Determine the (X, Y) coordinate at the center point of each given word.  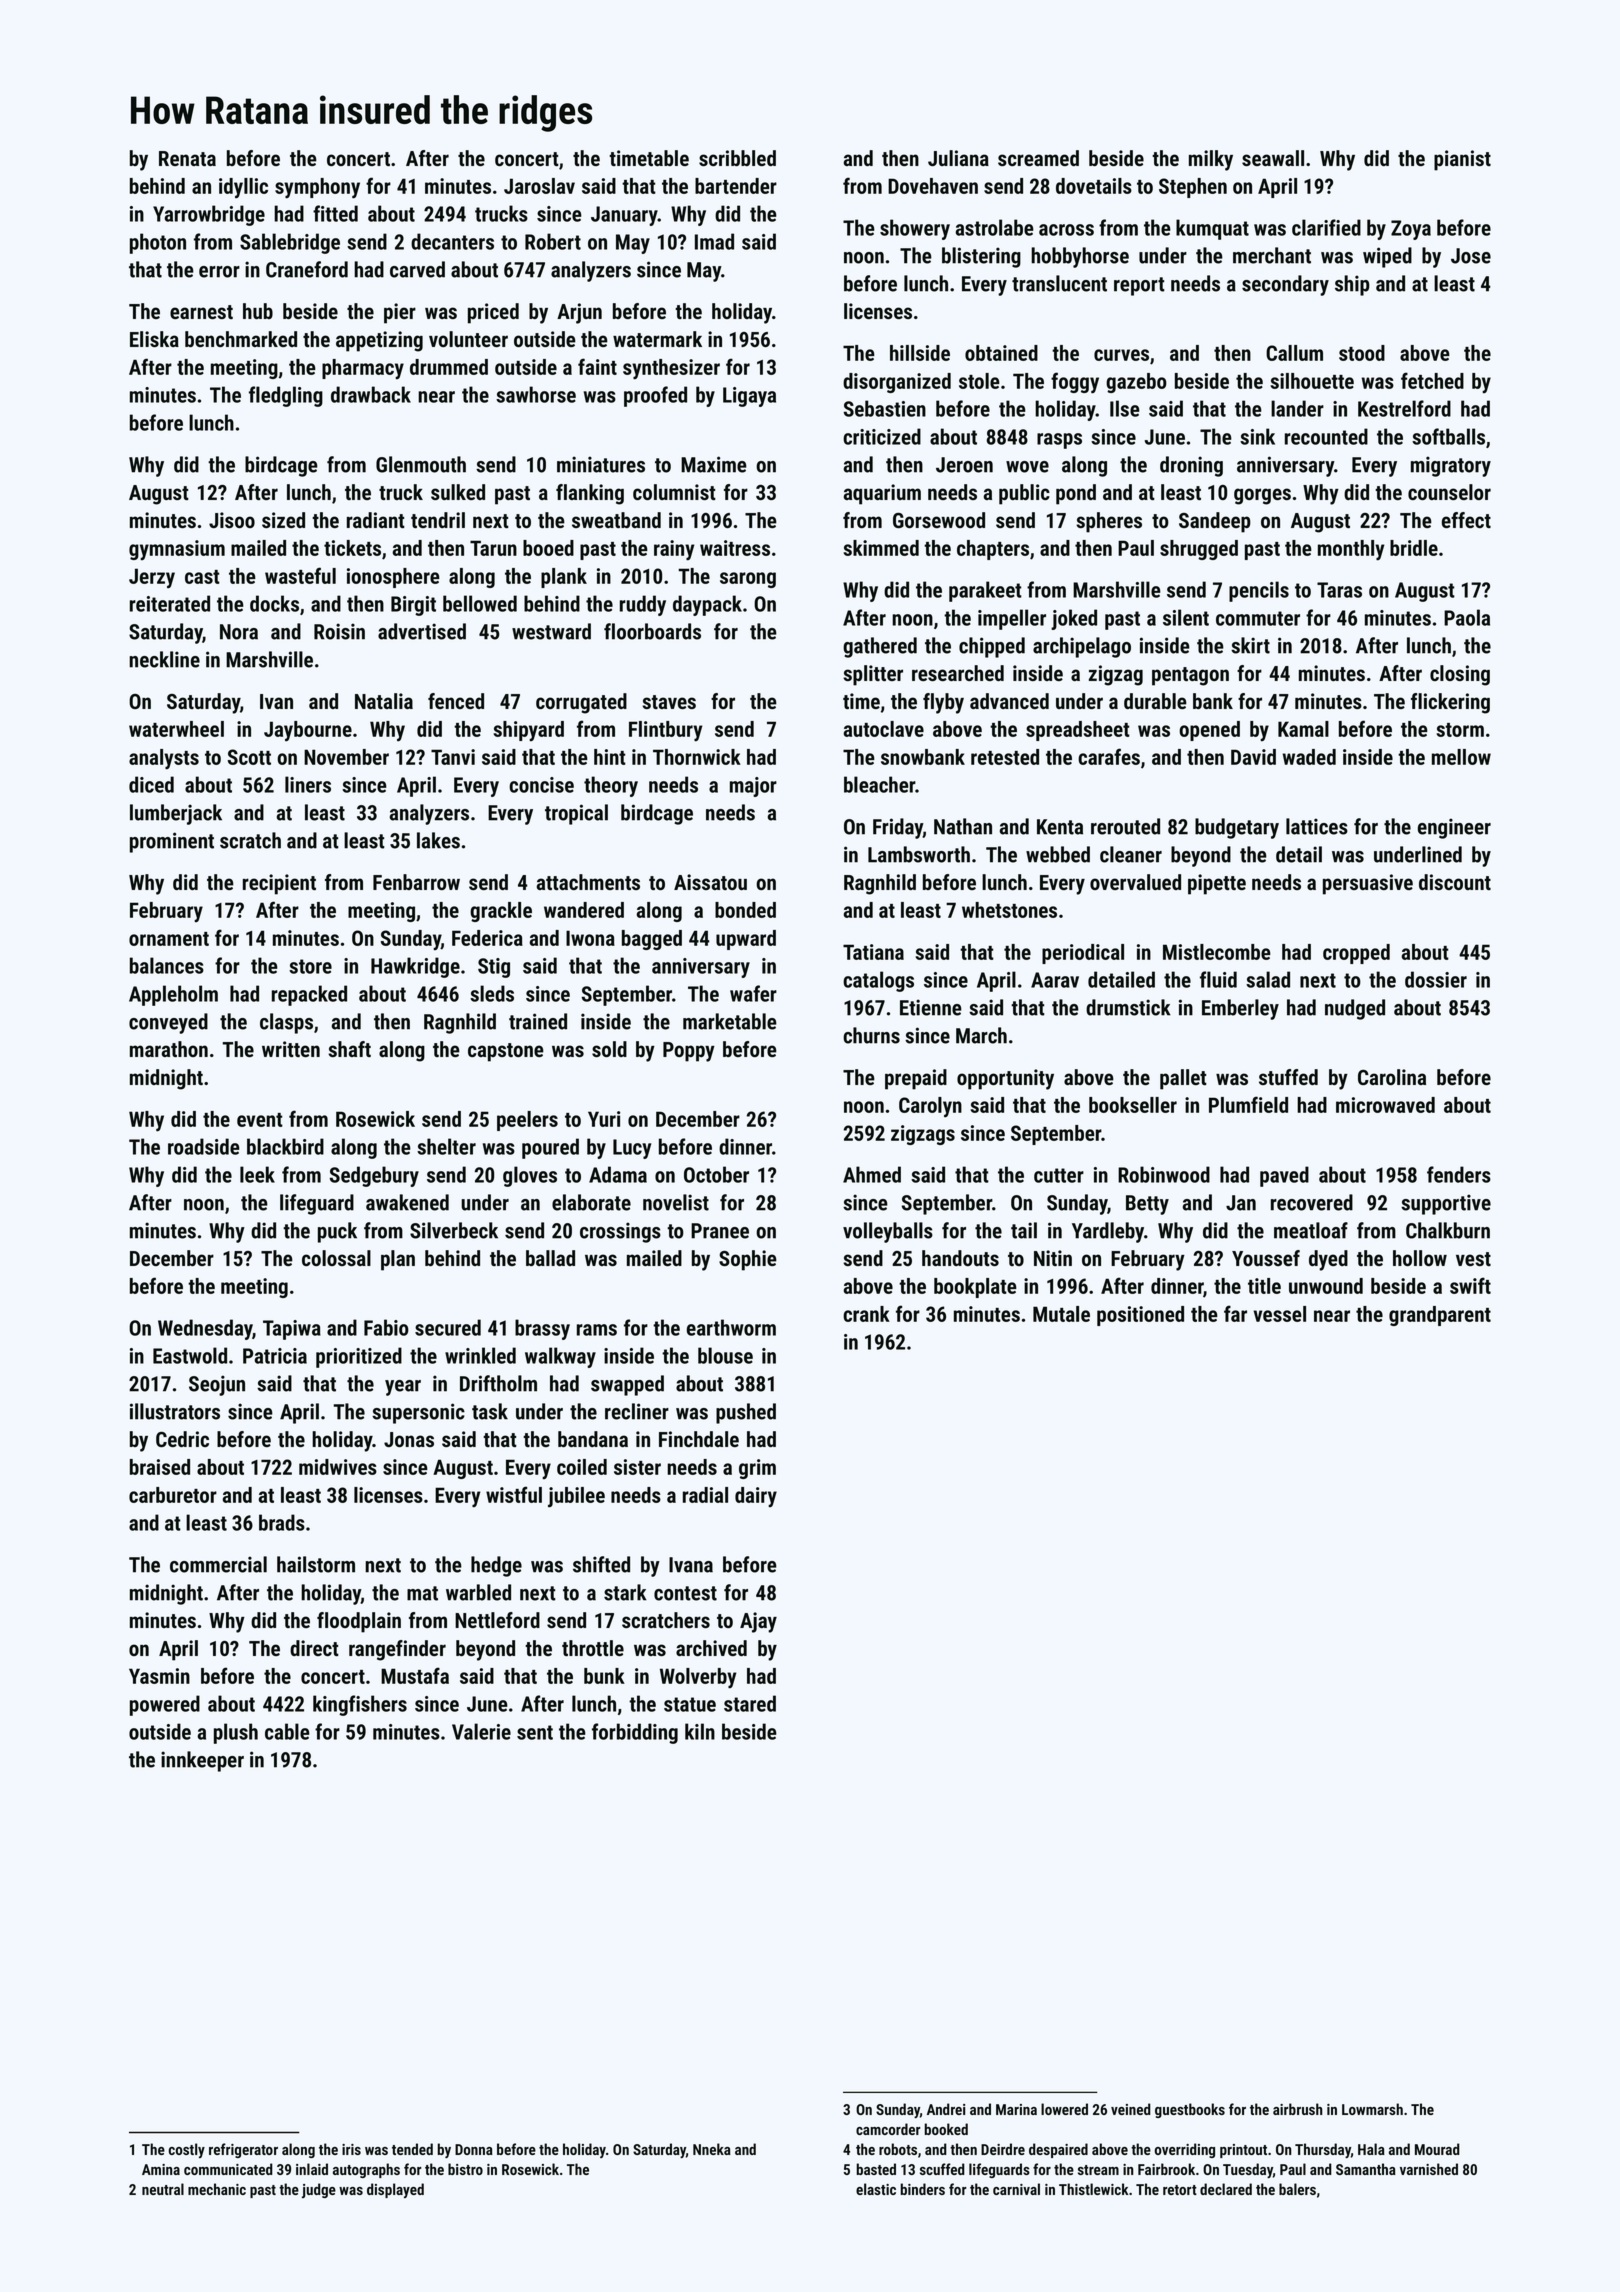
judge (319, 2190)
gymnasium (177, 550)
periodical (1083, 954)
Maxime (714, 464)
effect (1466, 520)
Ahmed (872, 1174)
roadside (204, 1146)
